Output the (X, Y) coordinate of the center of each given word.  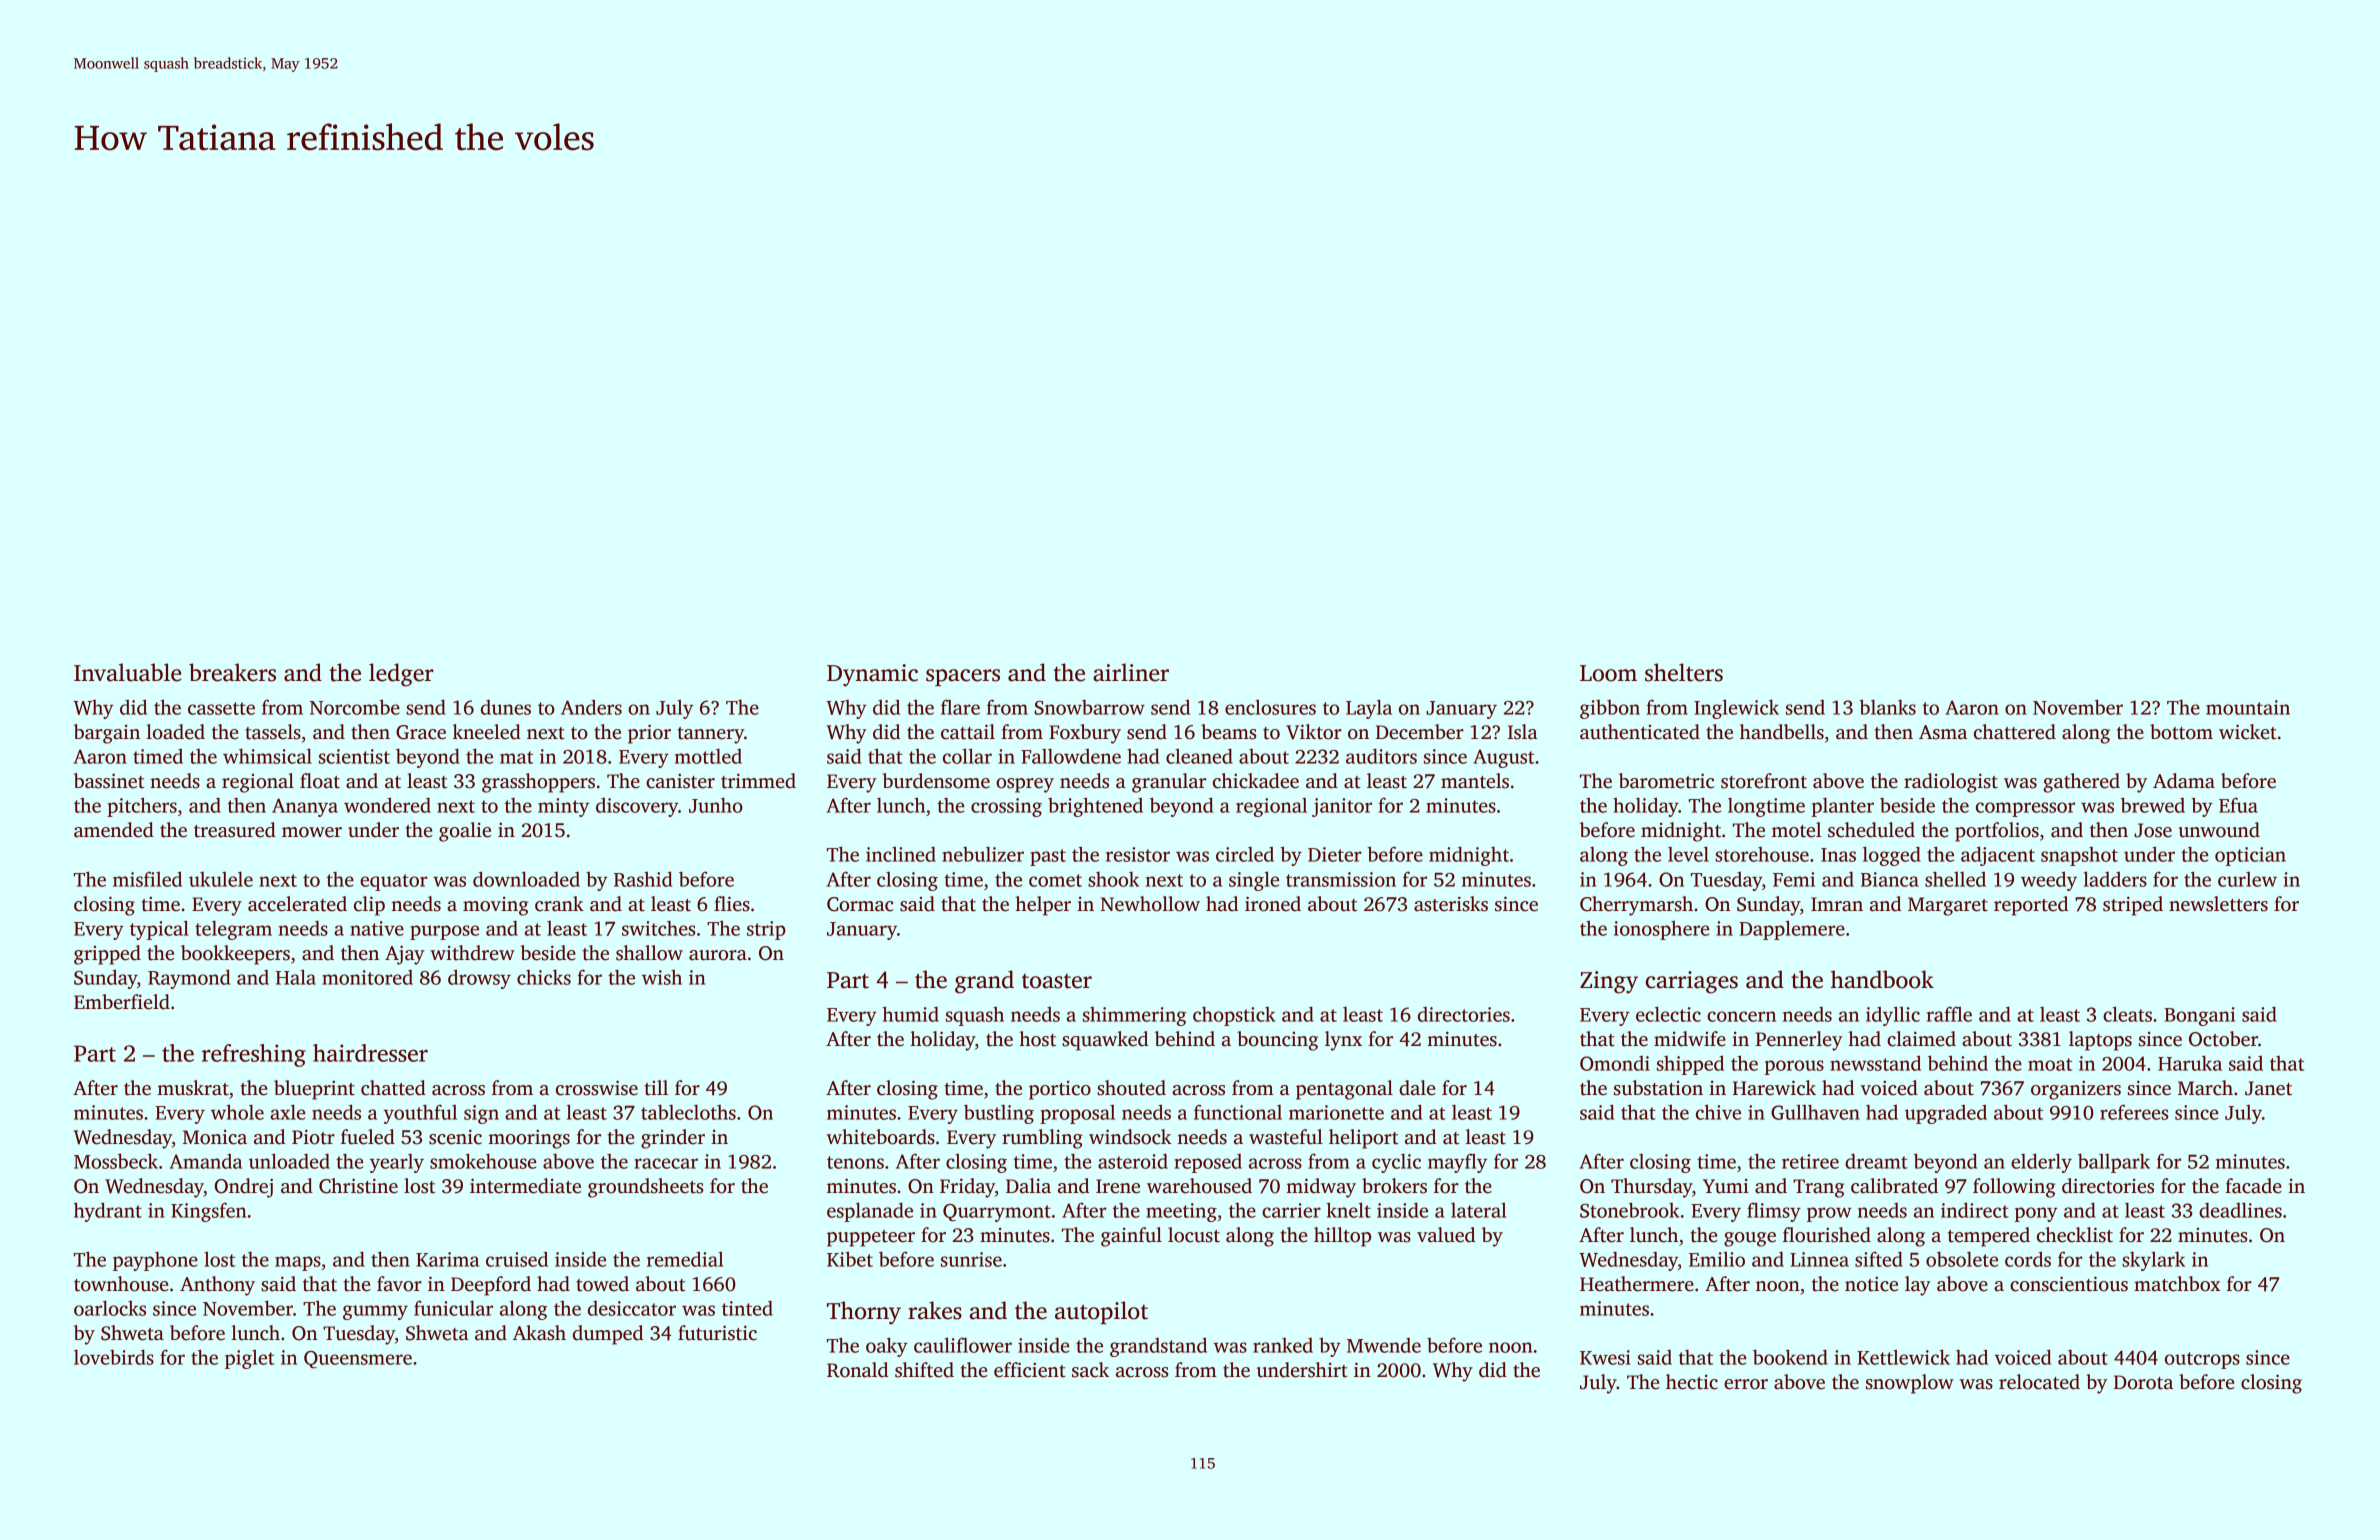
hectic (1692, 1382)
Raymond (189, 979)
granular (1169, 783)
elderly (2041, 1163)
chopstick (1234, 1016)
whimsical (267, 756)
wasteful (1286, 1137)
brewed (2153, 805)
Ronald (857, 1370)
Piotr (313, 1137)
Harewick (1774, 1088)
